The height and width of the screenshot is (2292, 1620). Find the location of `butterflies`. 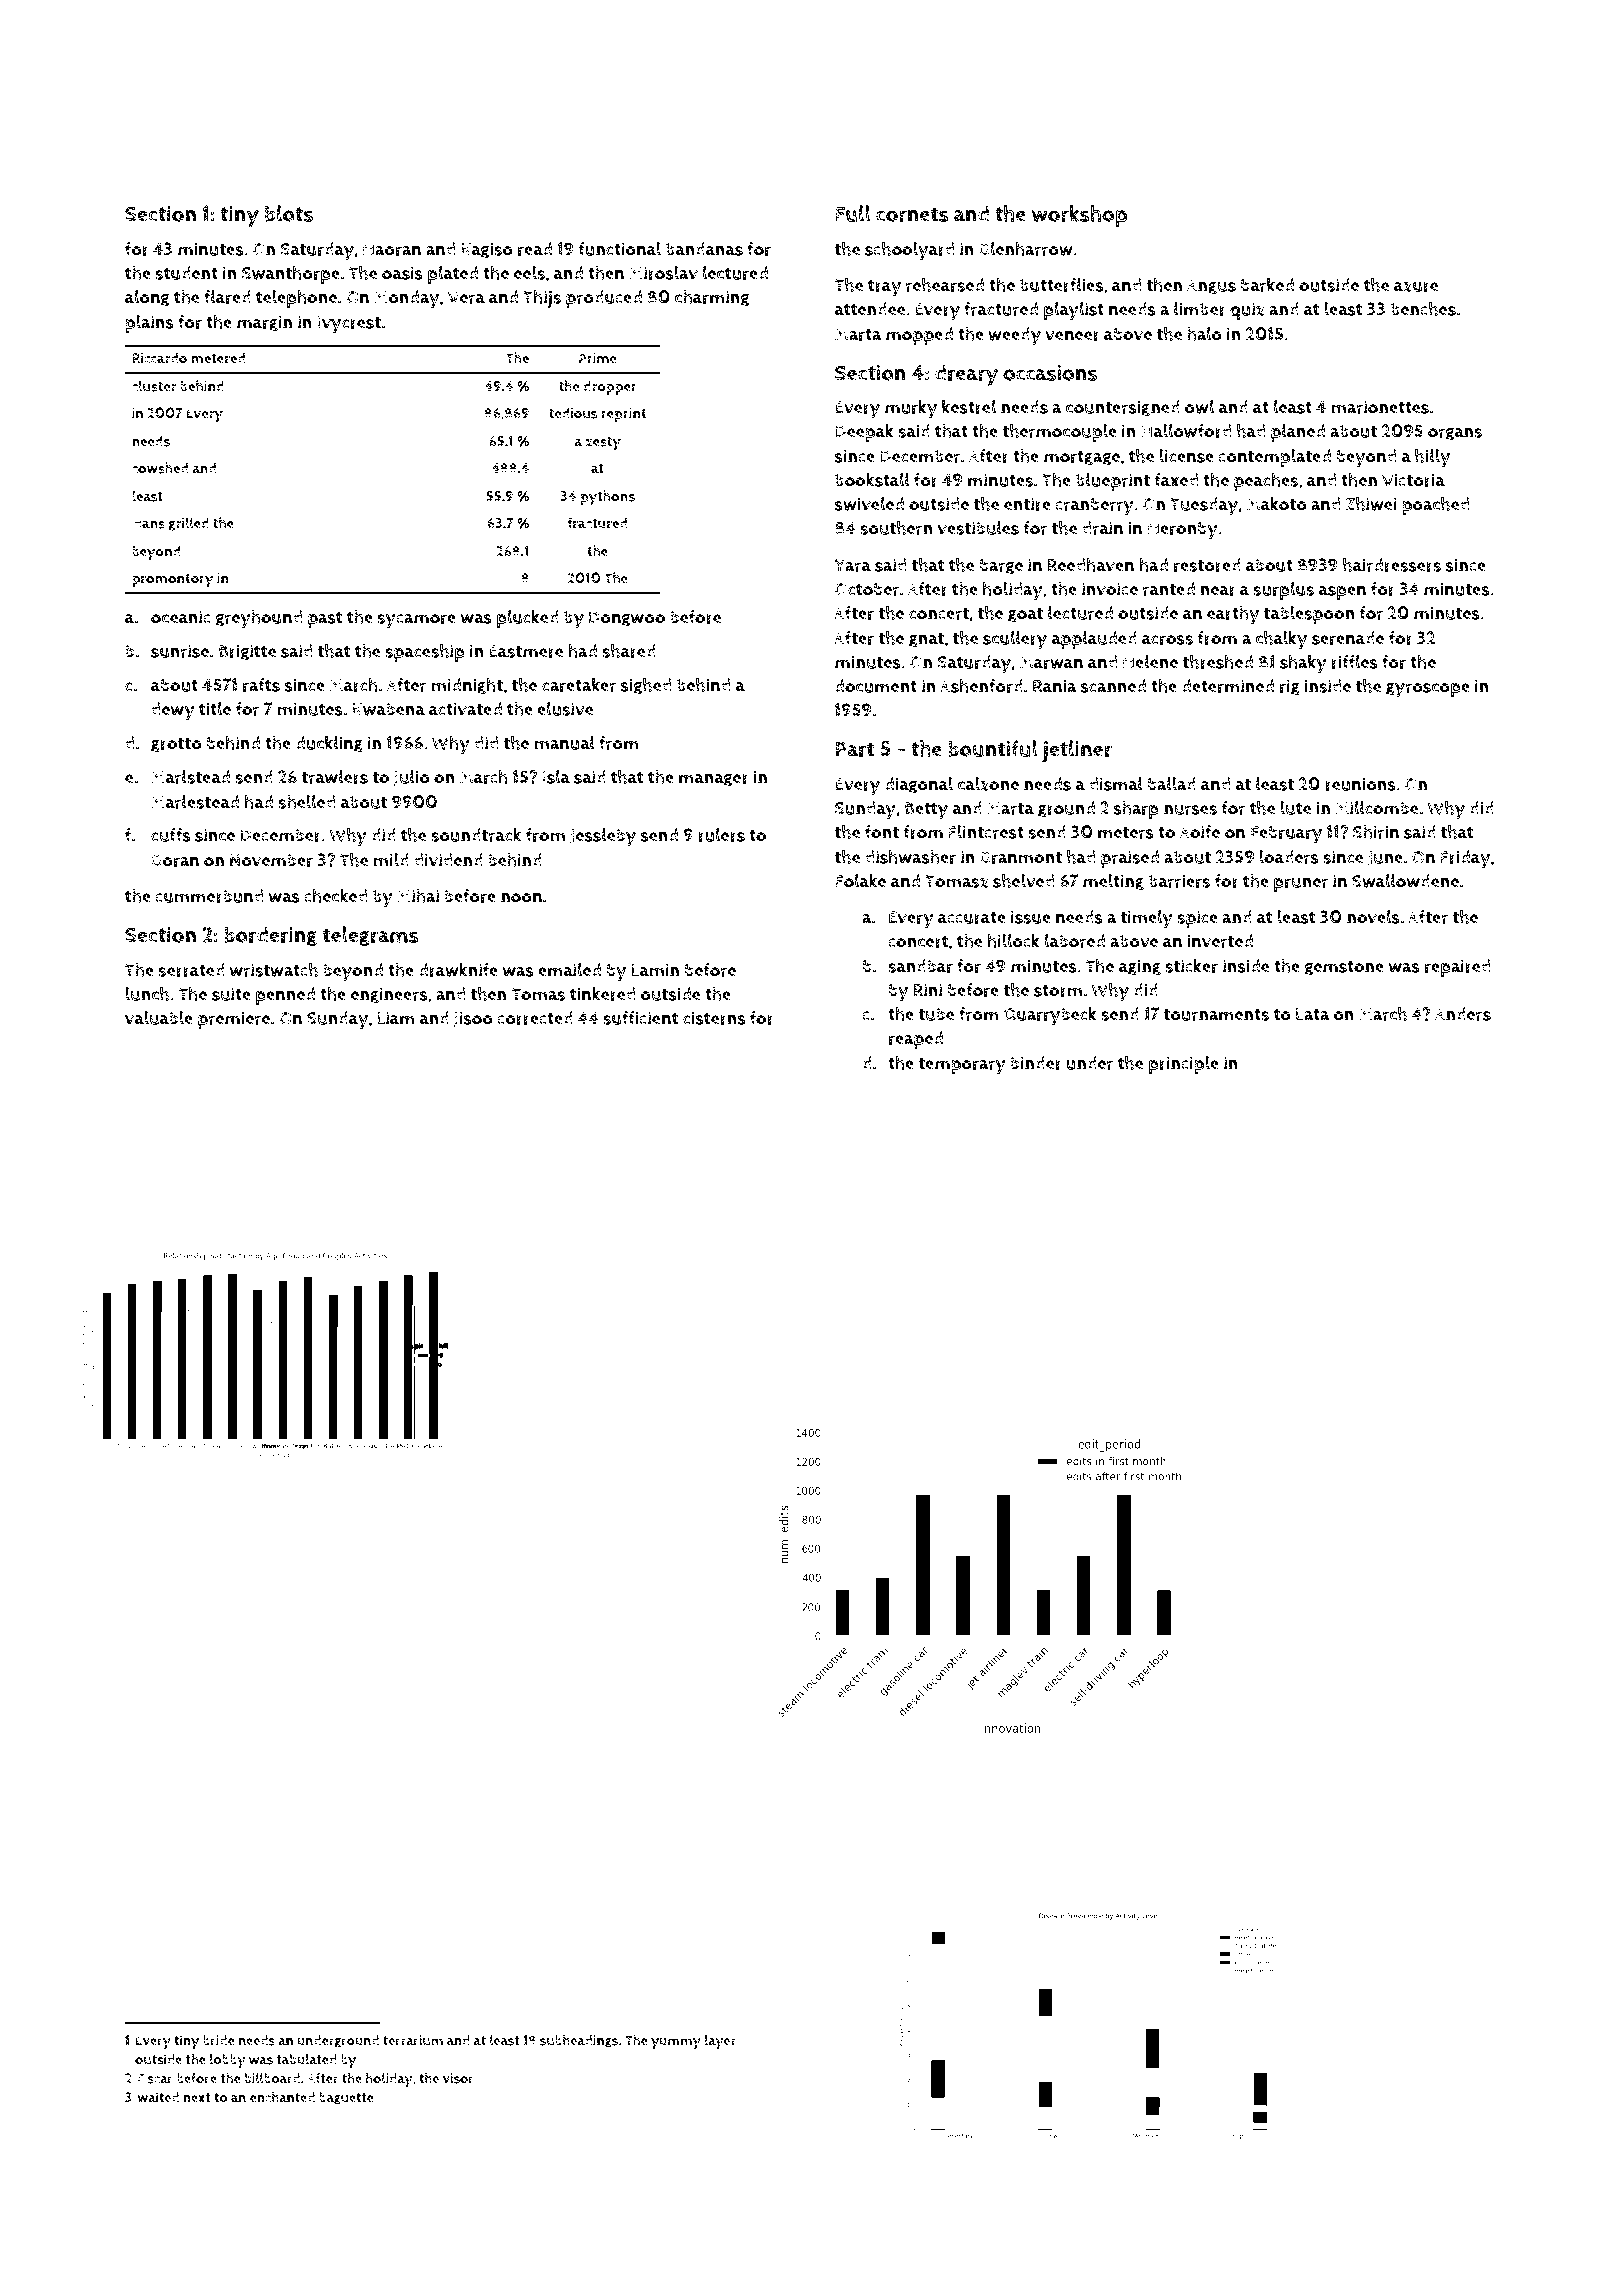

butterflies is located at coordinates (1062, 285).
